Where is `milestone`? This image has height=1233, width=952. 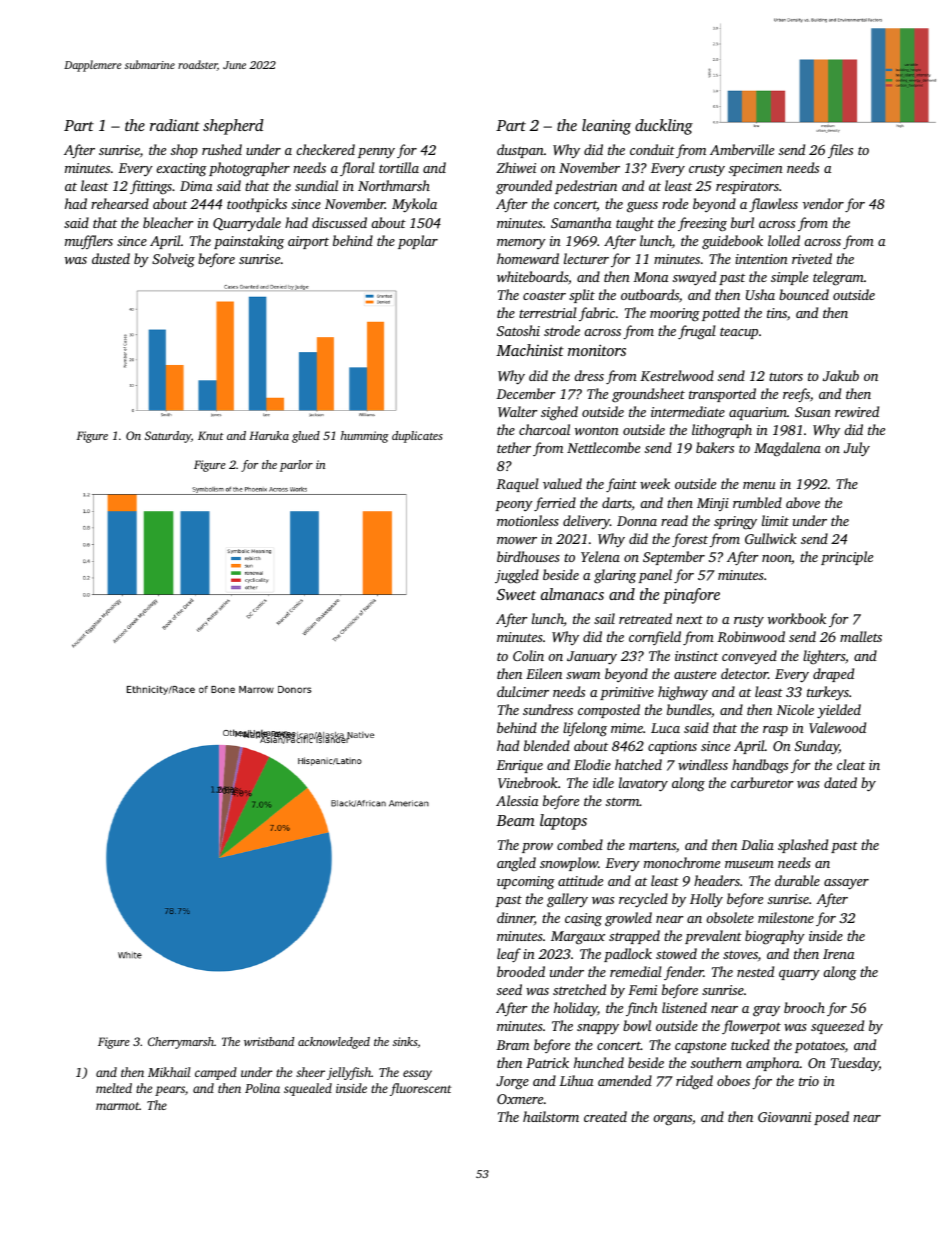 milestone is located at coordinates (786, 917).
